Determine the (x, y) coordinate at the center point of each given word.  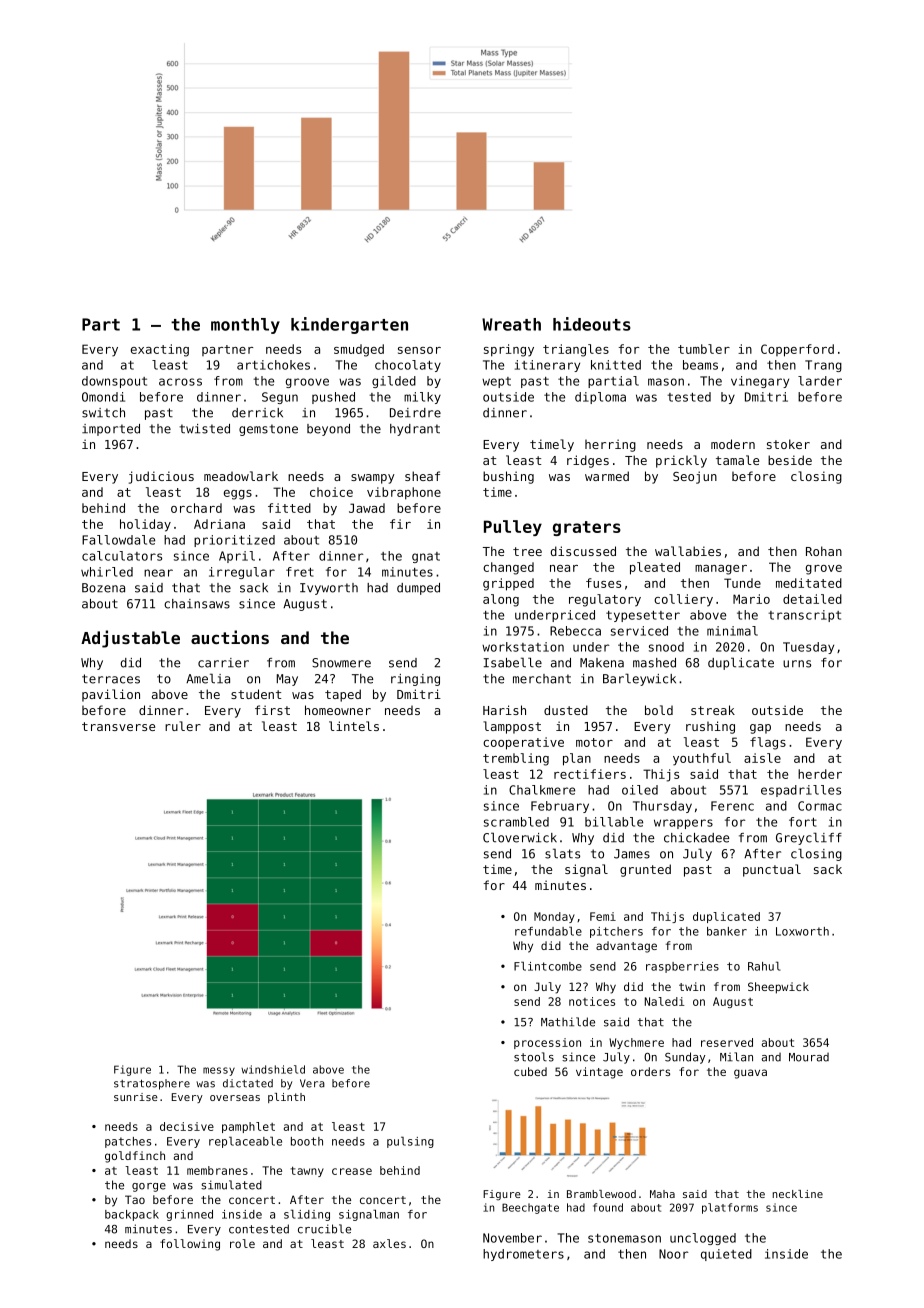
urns (797, 664)
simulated (231, 1185)
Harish (504, 710)
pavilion (111, 695)
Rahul (764, 966)
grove (824, 570)
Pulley (513, 528)
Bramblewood (601, 1194)
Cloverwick (520, 837)
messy (219, 1071)
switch (103, 413)
